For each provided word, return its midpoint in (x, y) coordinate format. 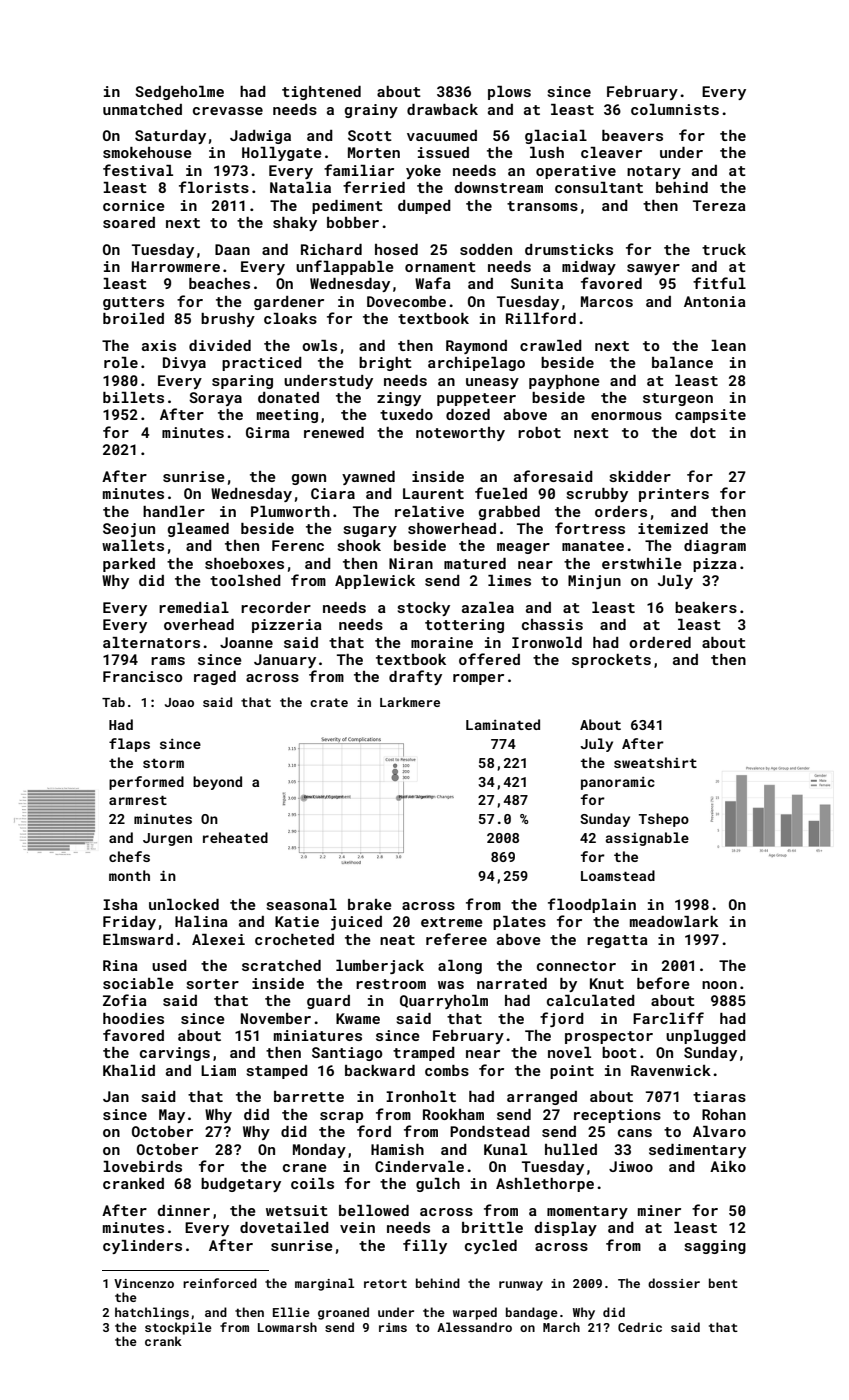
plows (509, 93)
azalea (488, 607)
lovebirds (142, 1166)
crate (329, 702)
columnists (675, 109)
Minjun (594, 582)
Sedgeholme (179, 93)
